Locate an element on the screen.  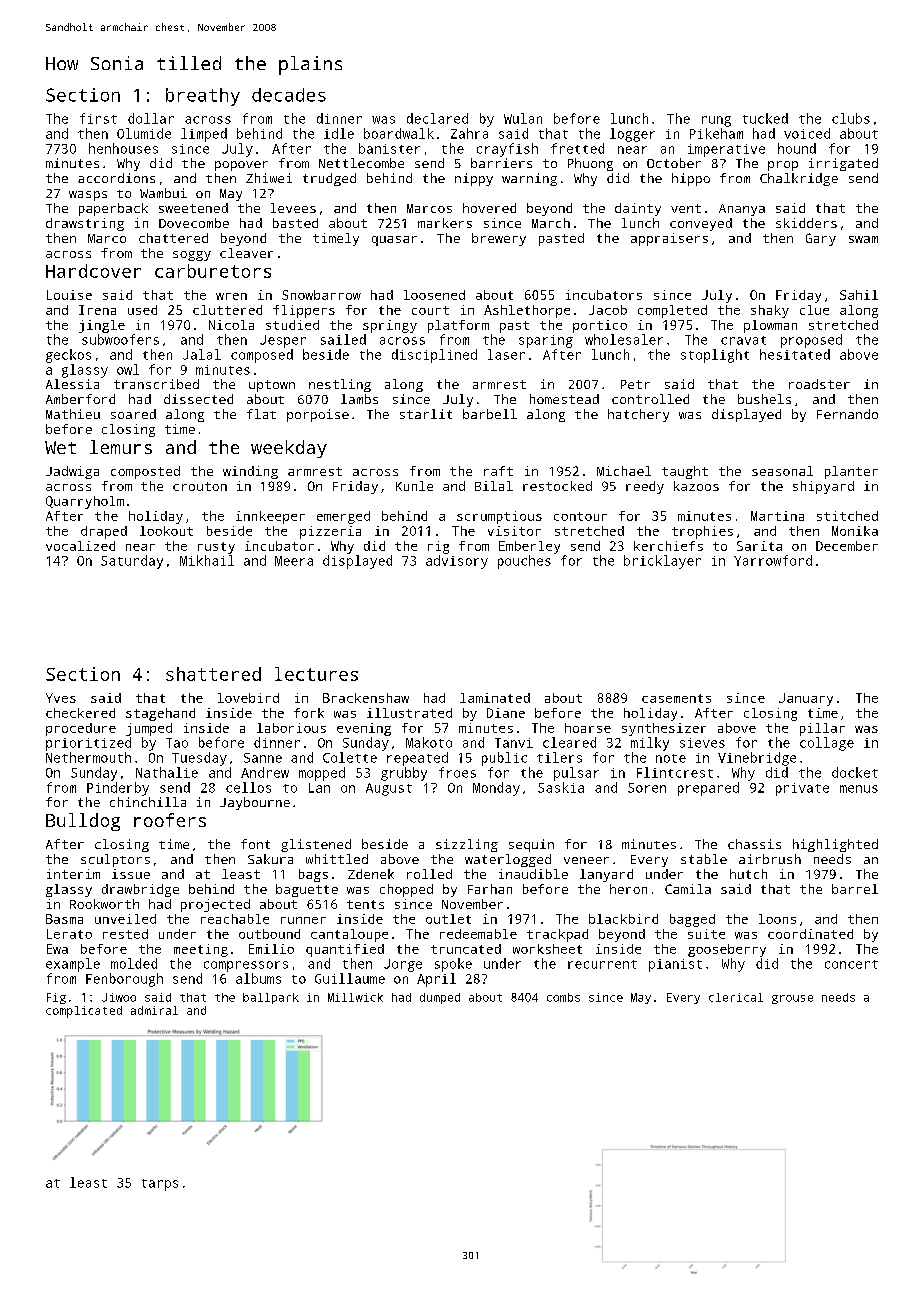
starlit is located at coordinates (426, 414).
